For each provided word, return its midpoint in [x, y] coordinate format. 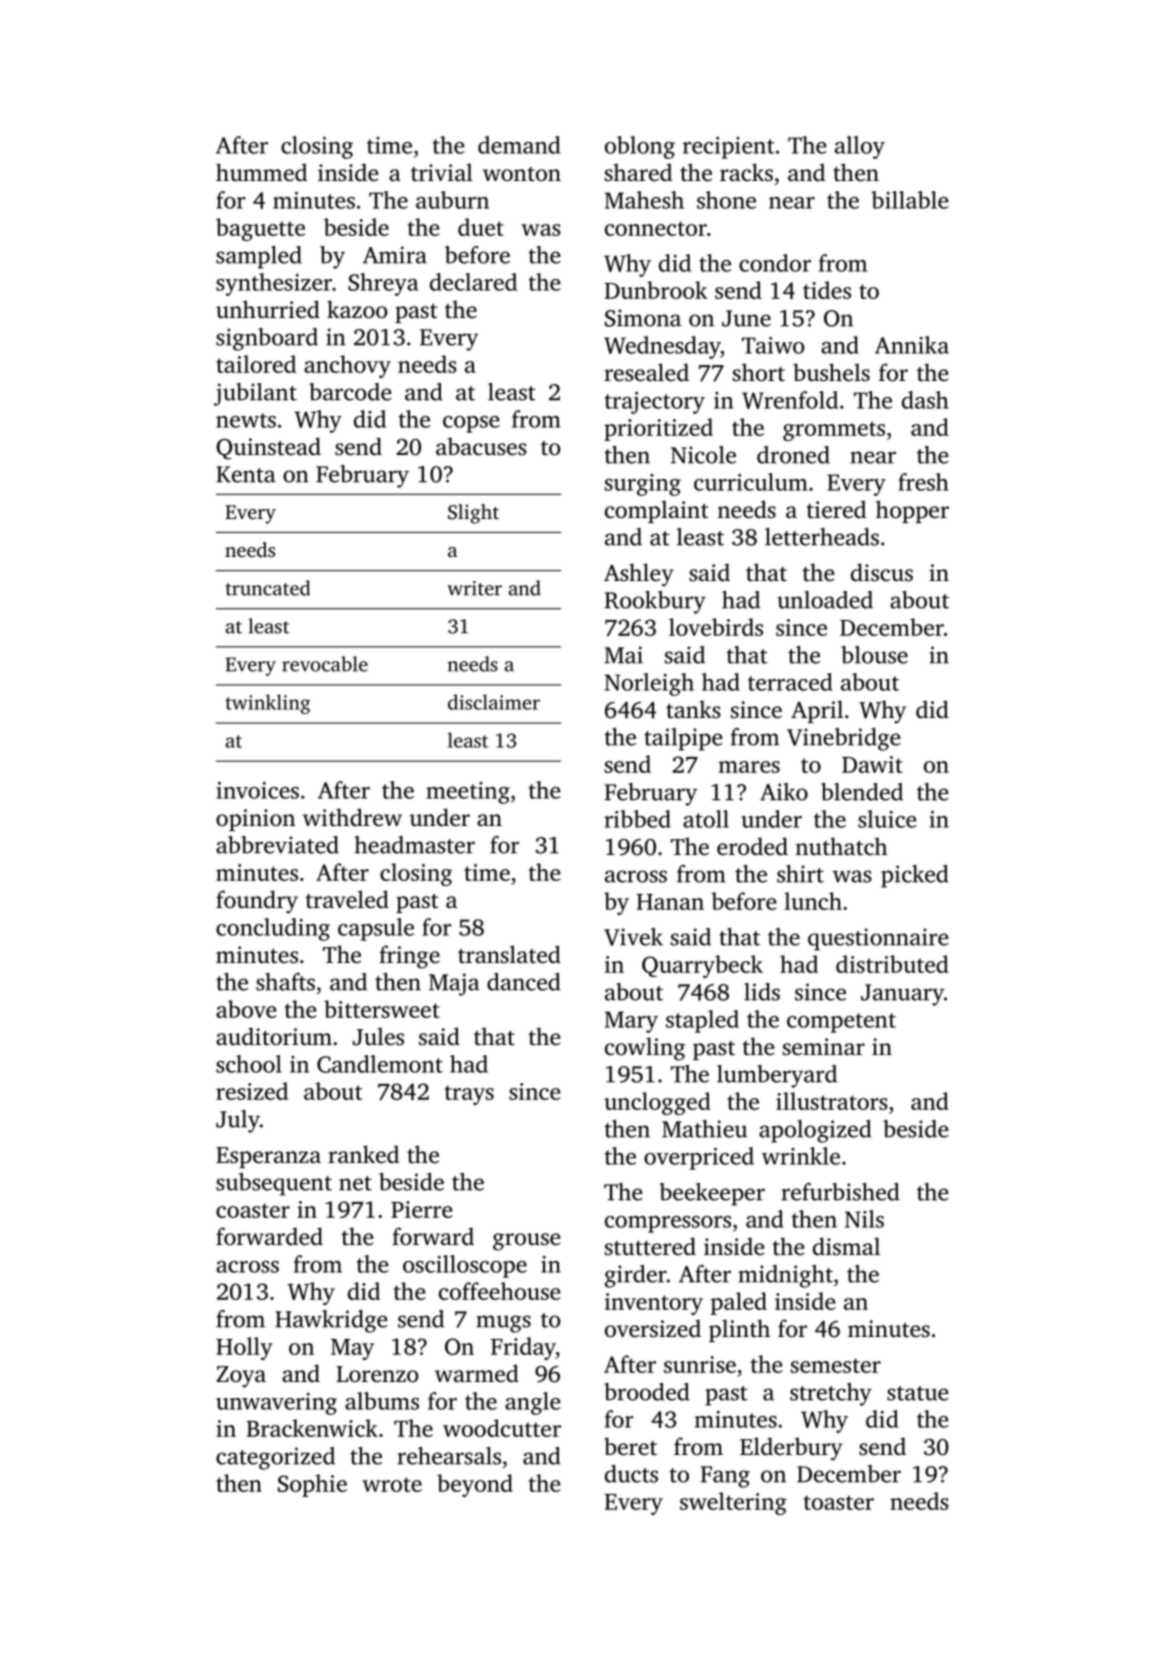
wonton [522, 174]
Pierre [421, 1209]
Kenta [246, 474]
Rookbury [655, 602]
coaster [253, 1210]
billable [910, 200]
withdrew [352, 817]
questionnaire [878, 939]
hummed [261, 172]
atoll [706, 819]
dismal [846, 1246]
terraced [790, 682]
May [352, 1349]
